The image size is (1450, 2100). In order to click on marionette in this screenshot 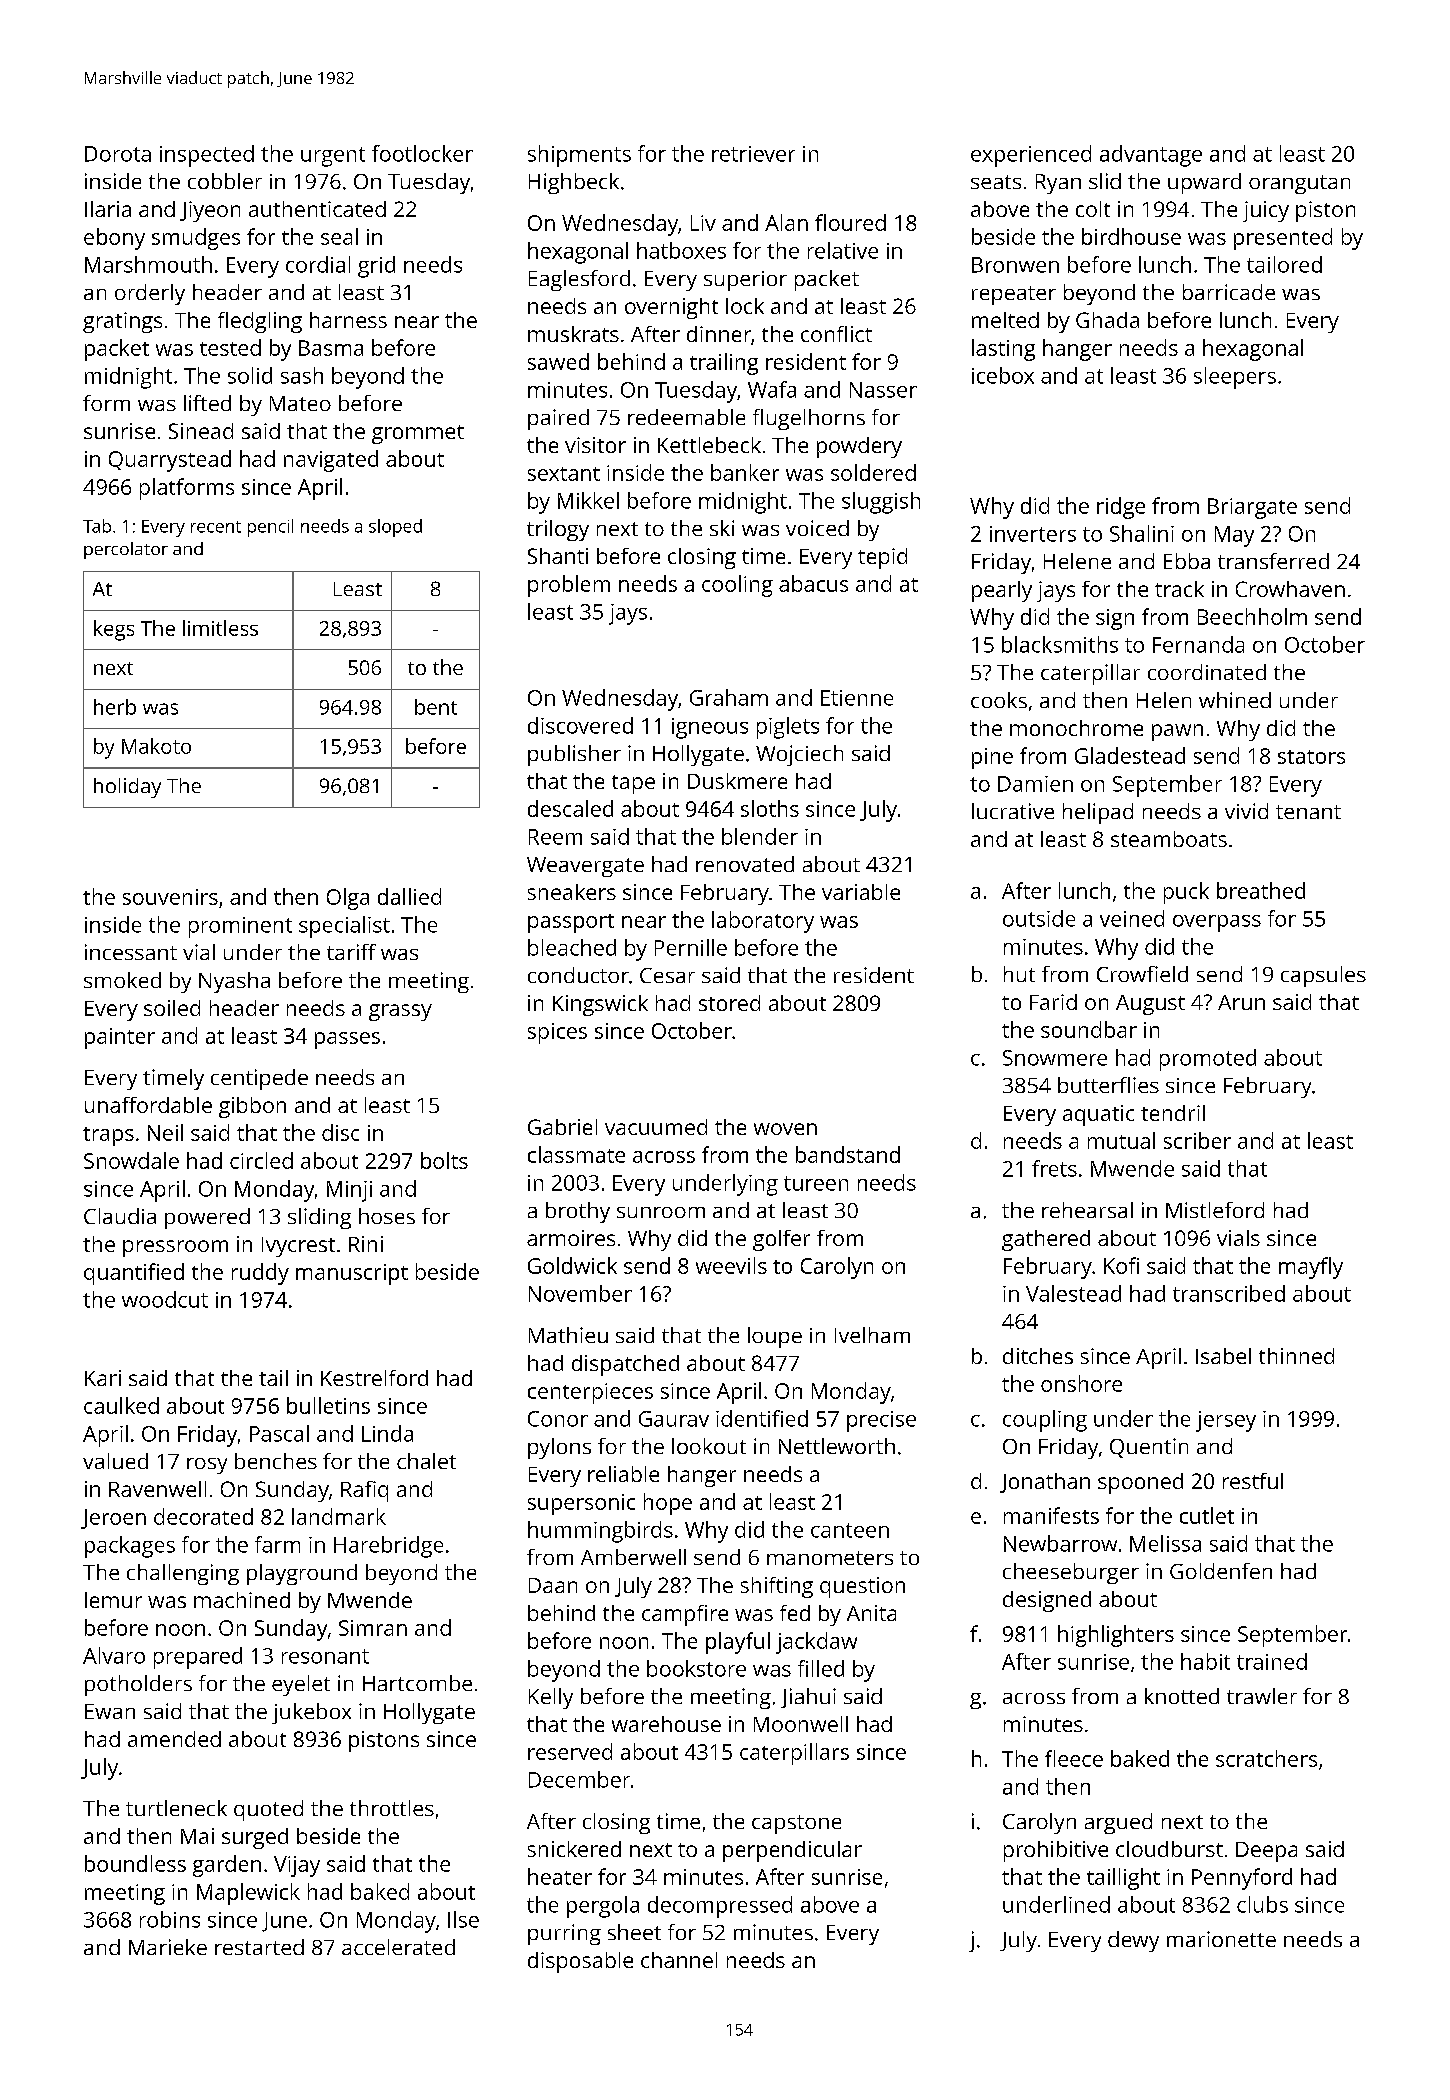, I will do `click(1221, 1939)`.
